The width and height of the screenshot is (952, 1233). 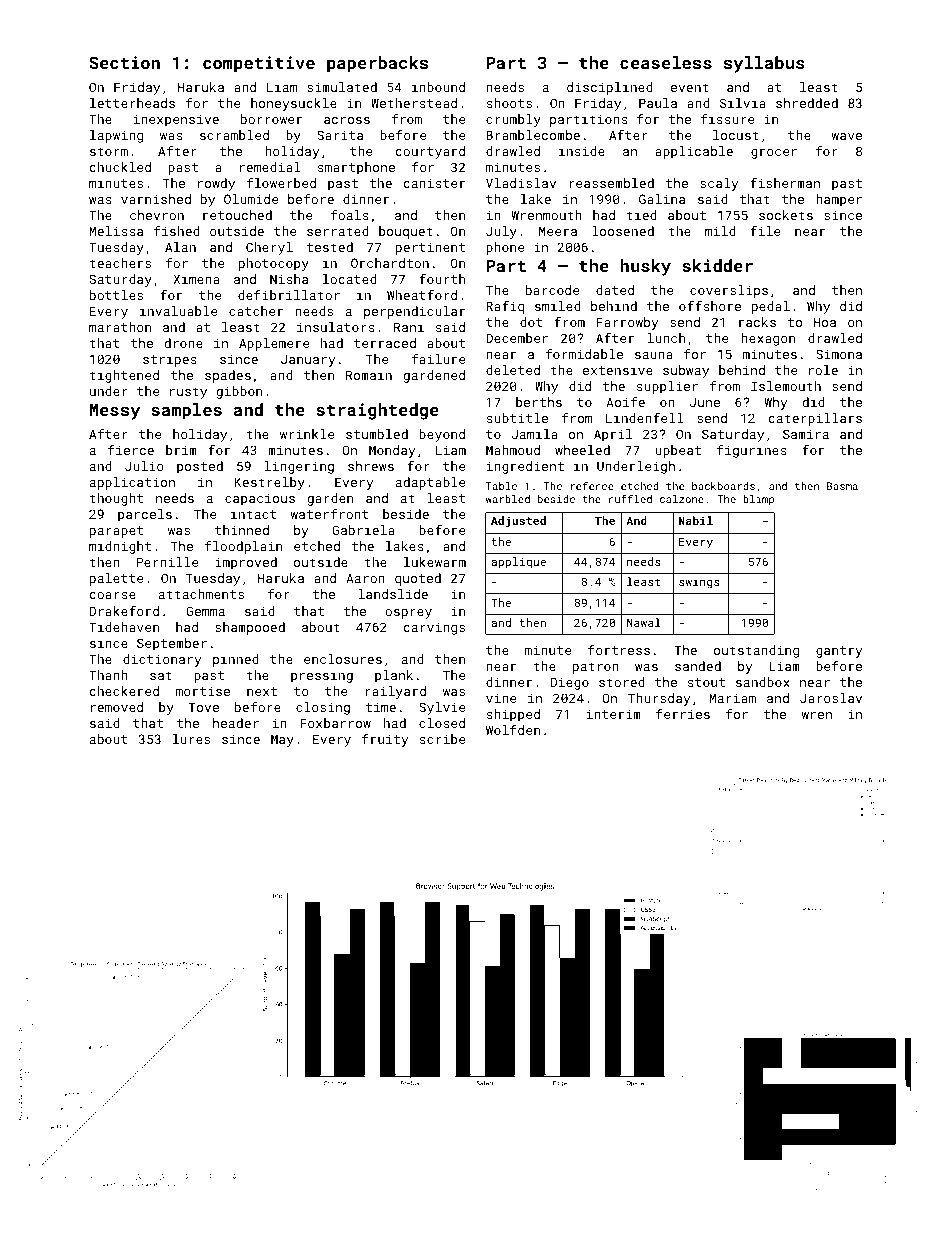 What do you see at coordinates (191, 739) in the screenshot?
I see `lures` at bounding box center [191, 739].
